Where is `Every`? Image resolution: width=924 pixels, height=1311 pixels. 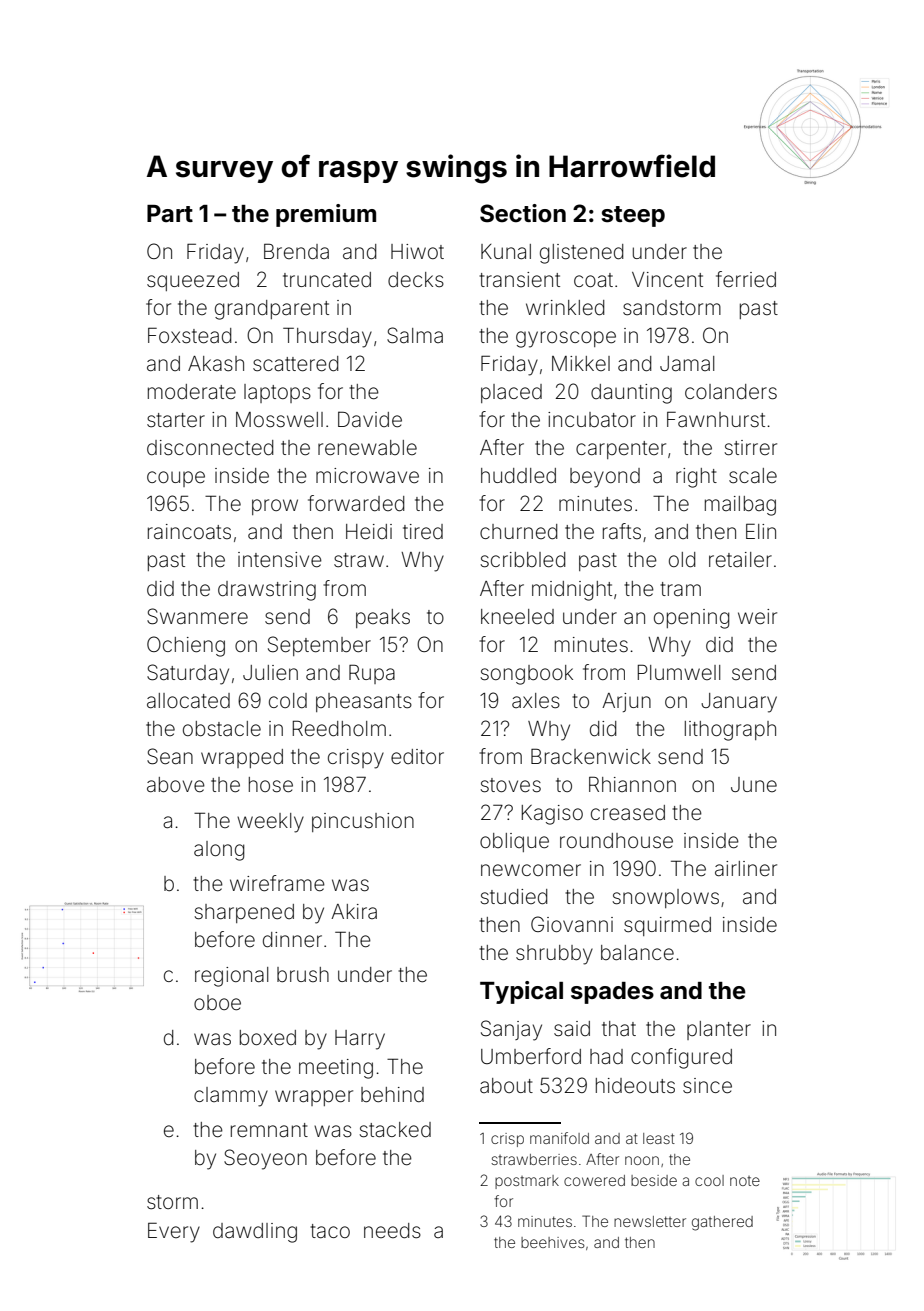 Every is located at coordinates (174, 1232).
